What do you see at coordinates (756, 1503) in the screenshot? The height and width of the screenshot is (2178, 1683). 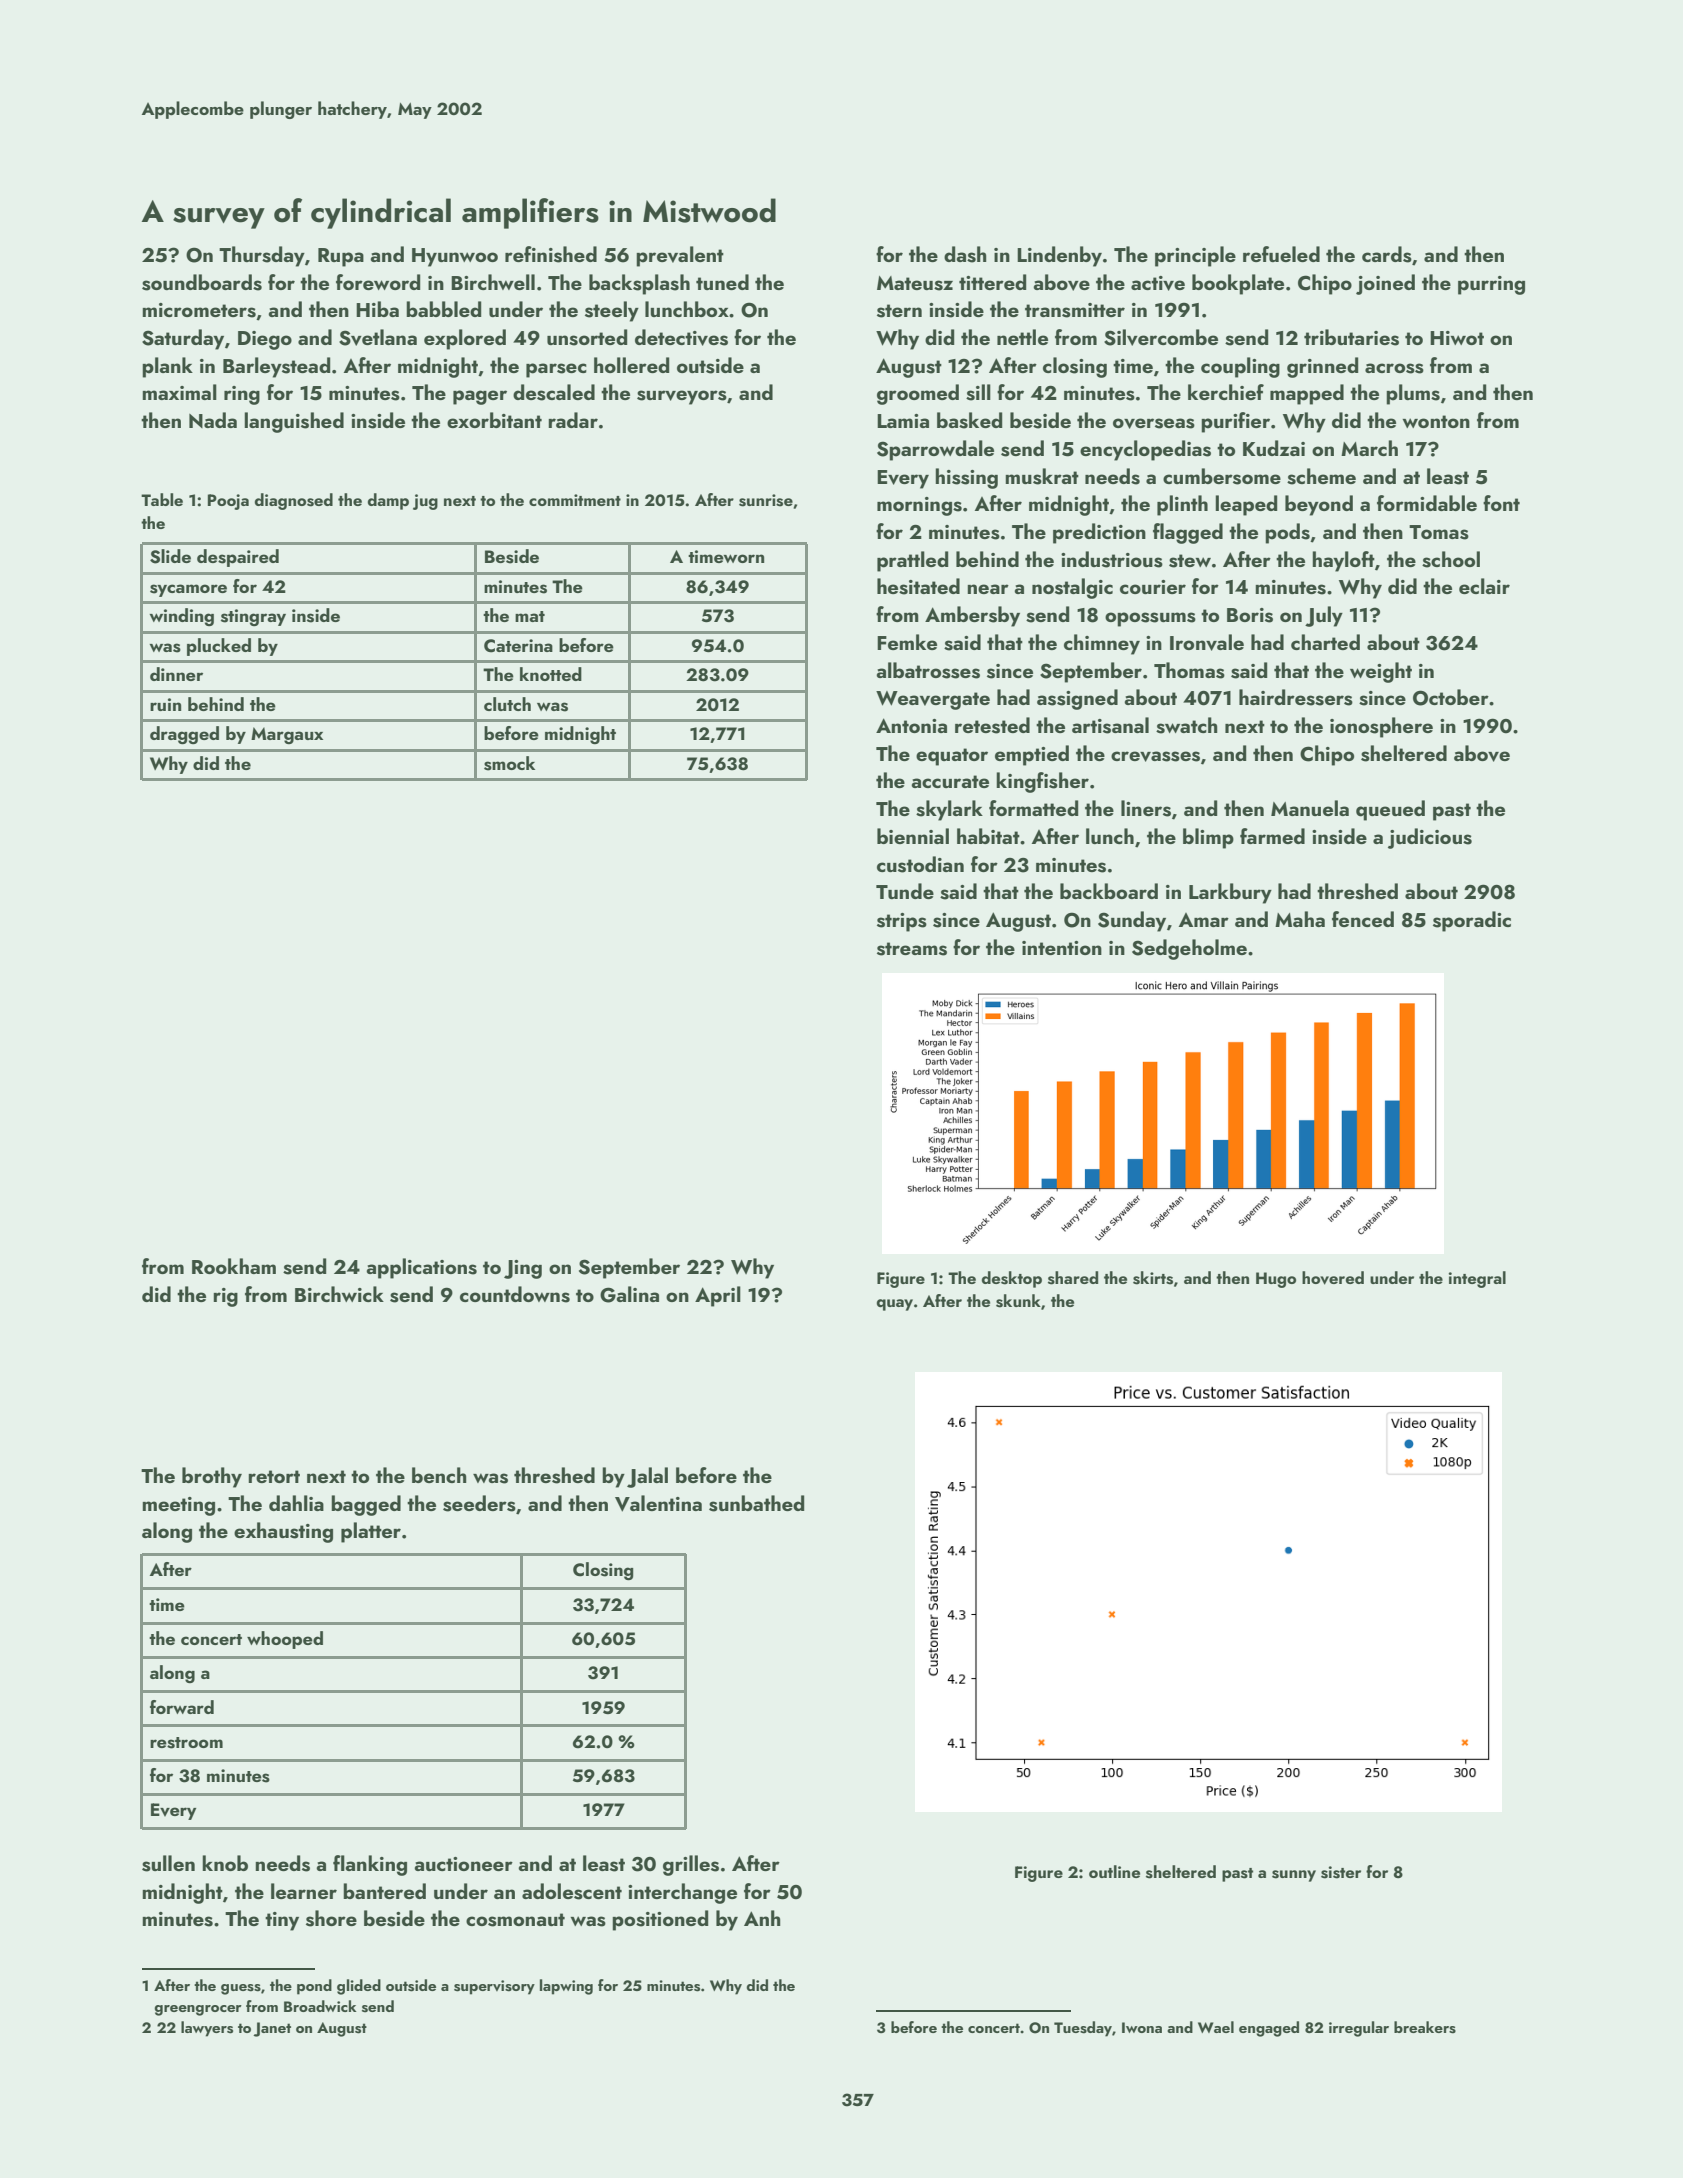 I see `sunbathed` at bounding box center [756, 1503].
